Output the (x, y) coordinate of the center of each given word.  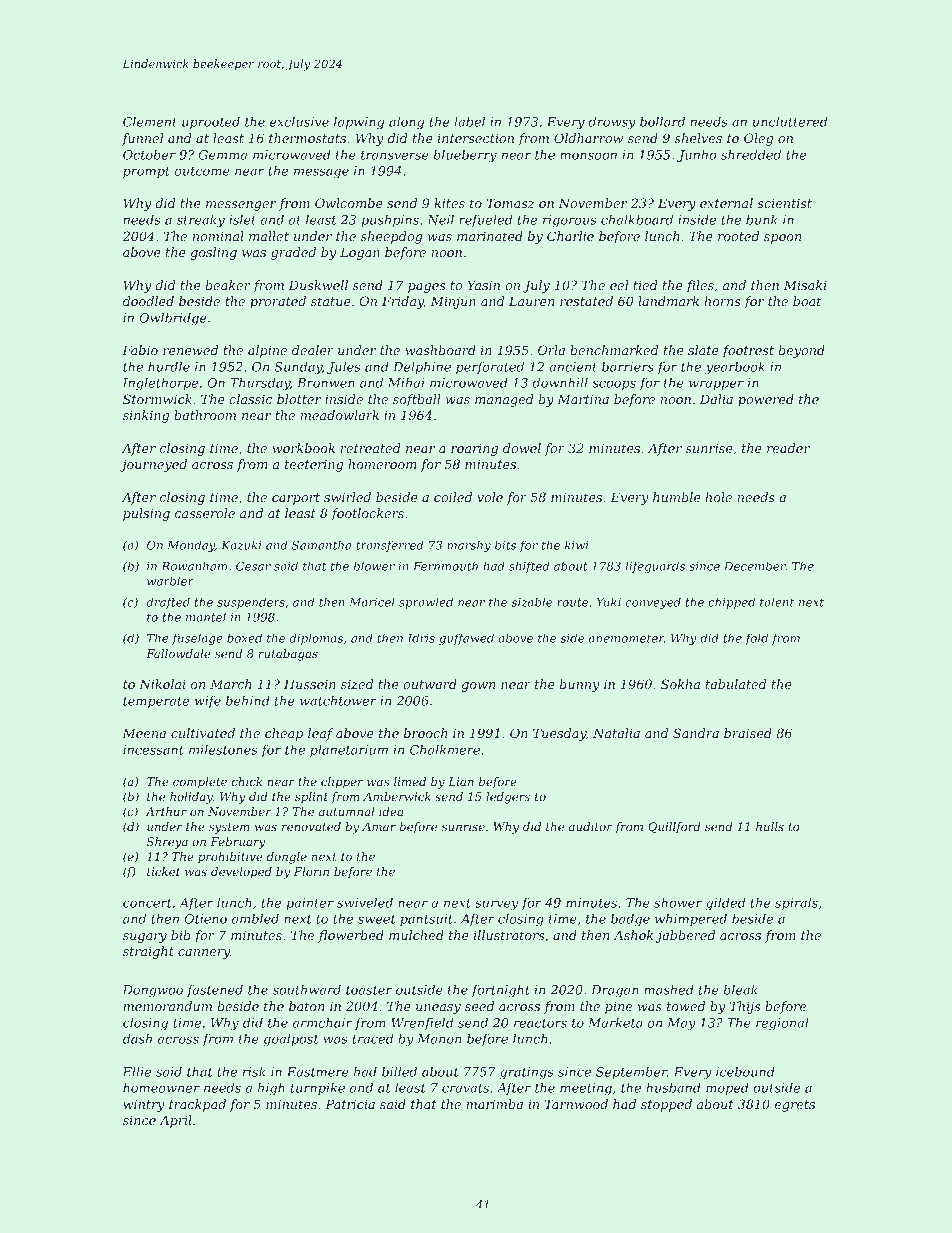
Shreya (167, 843)
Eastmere (318, 1072)
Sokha (680, 684)
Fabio (140, 350)
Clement (150, 121)
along (406, 123)
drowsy (612, 123)
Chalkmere (445, 749)
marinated (490, 236)
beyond (801, 351)
